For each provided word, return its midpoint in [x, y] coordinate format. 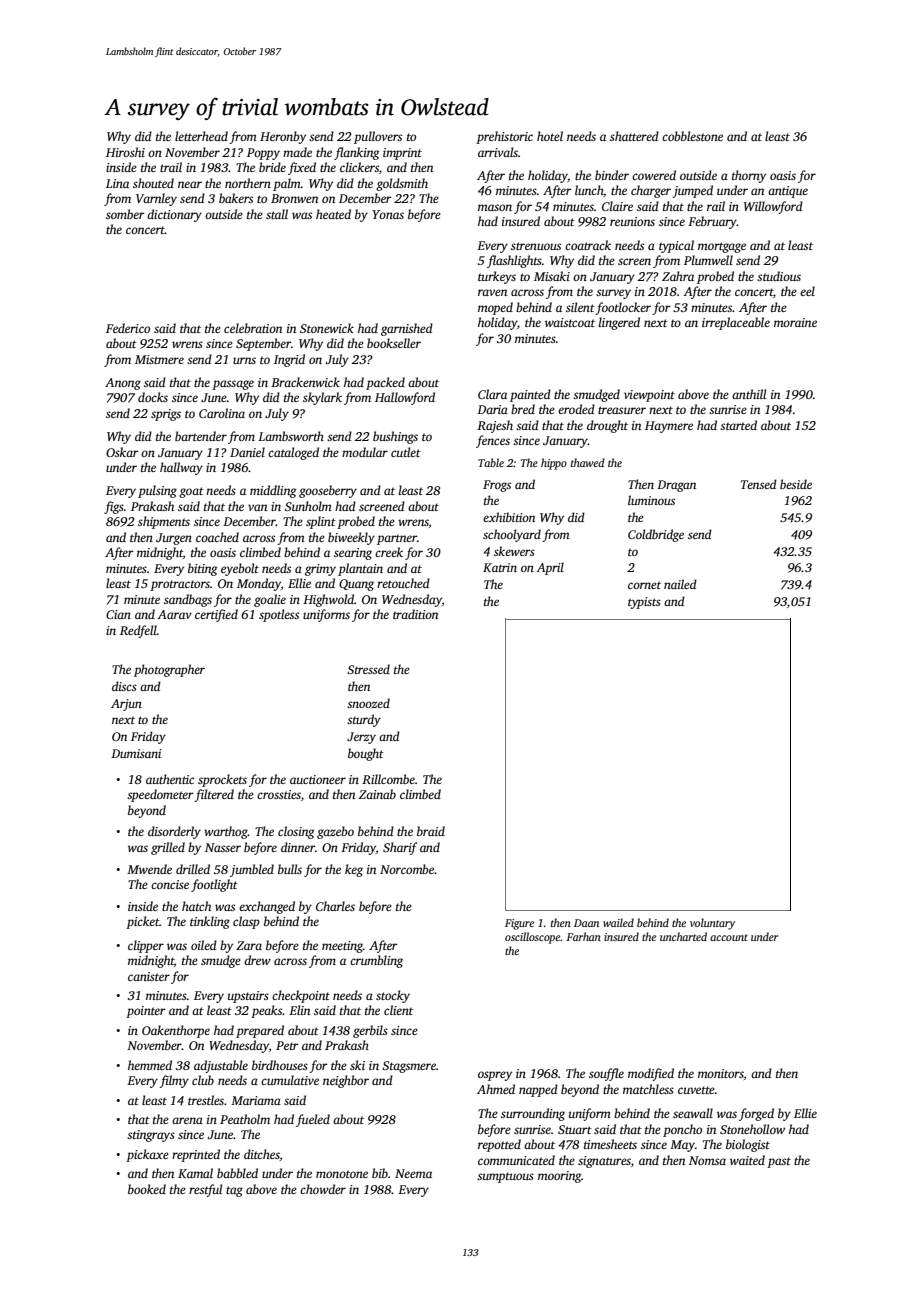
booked [147, 1189]
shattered [634, 136]
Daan [586, 923]
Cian [118, 614]
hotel [550, 136]
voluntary [712, 924]
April [550, 568]
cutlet [406, 452]
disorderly [174, 832]
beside [796, 484]
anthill [749, 394]
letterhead [201, 136]
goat [191, 492]
